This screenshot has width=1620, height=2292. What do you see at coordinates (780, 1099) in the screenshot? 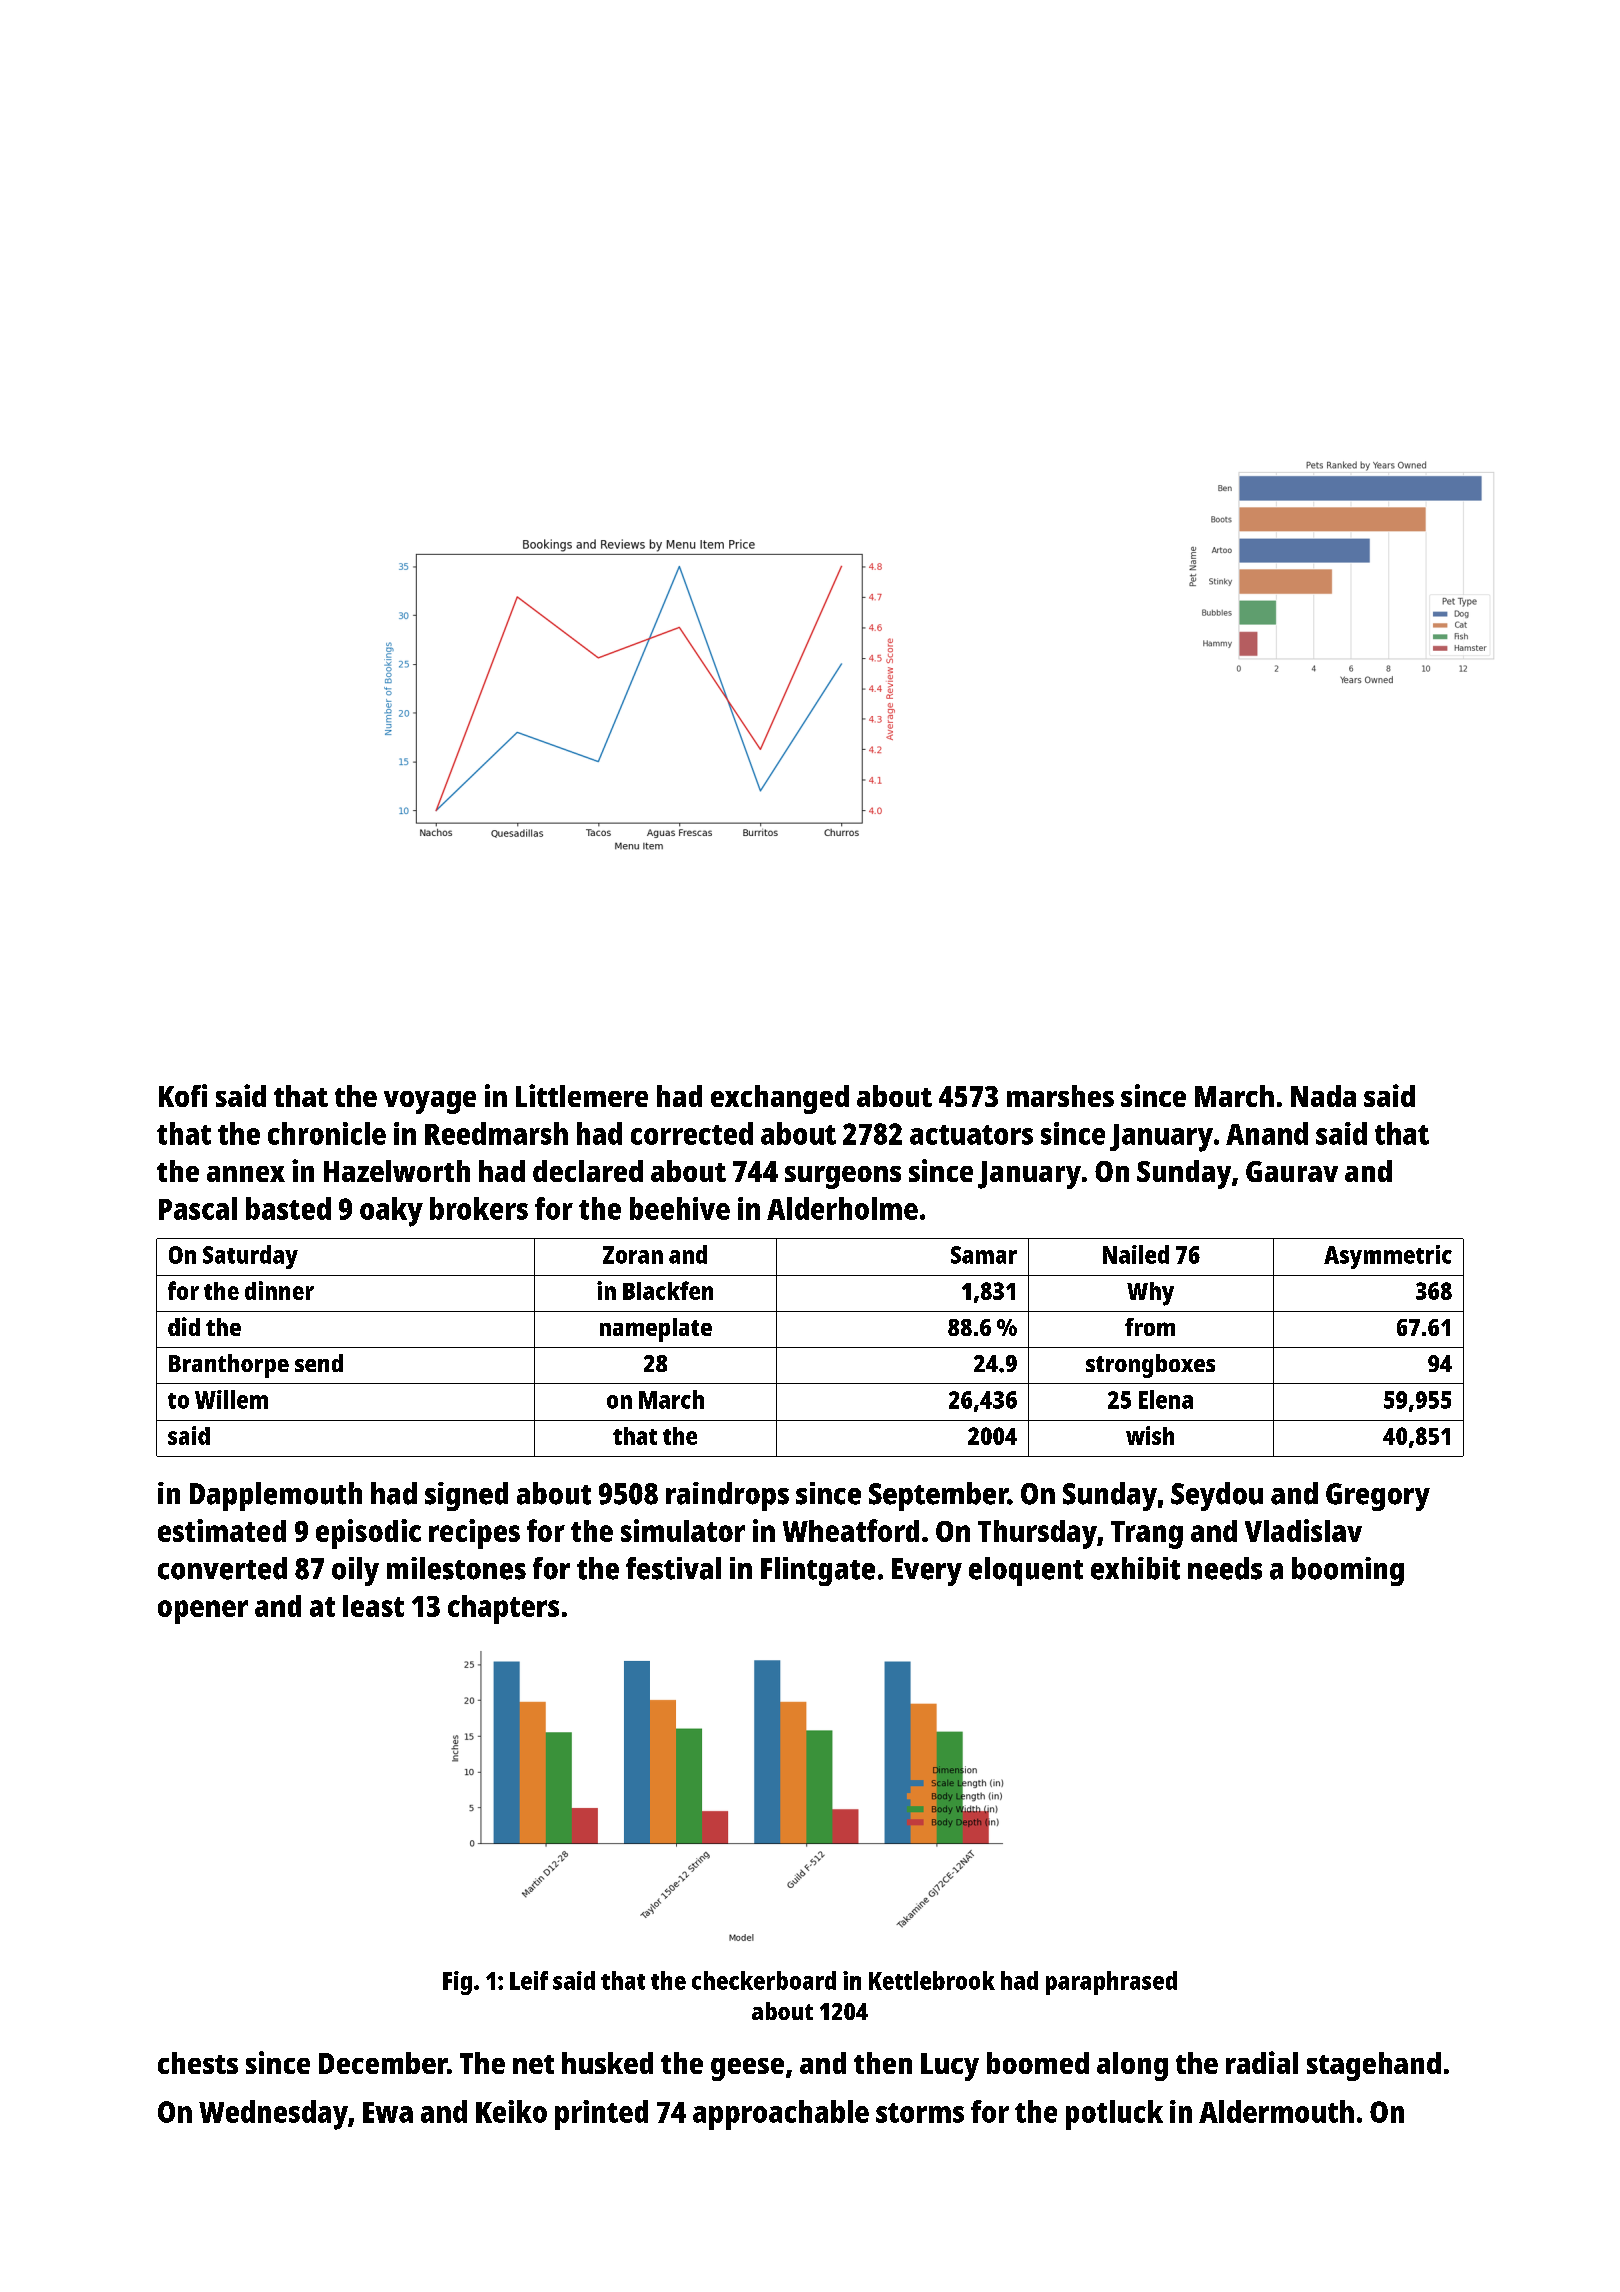
I see `exchanged` at bounding box center [780, 1099].
